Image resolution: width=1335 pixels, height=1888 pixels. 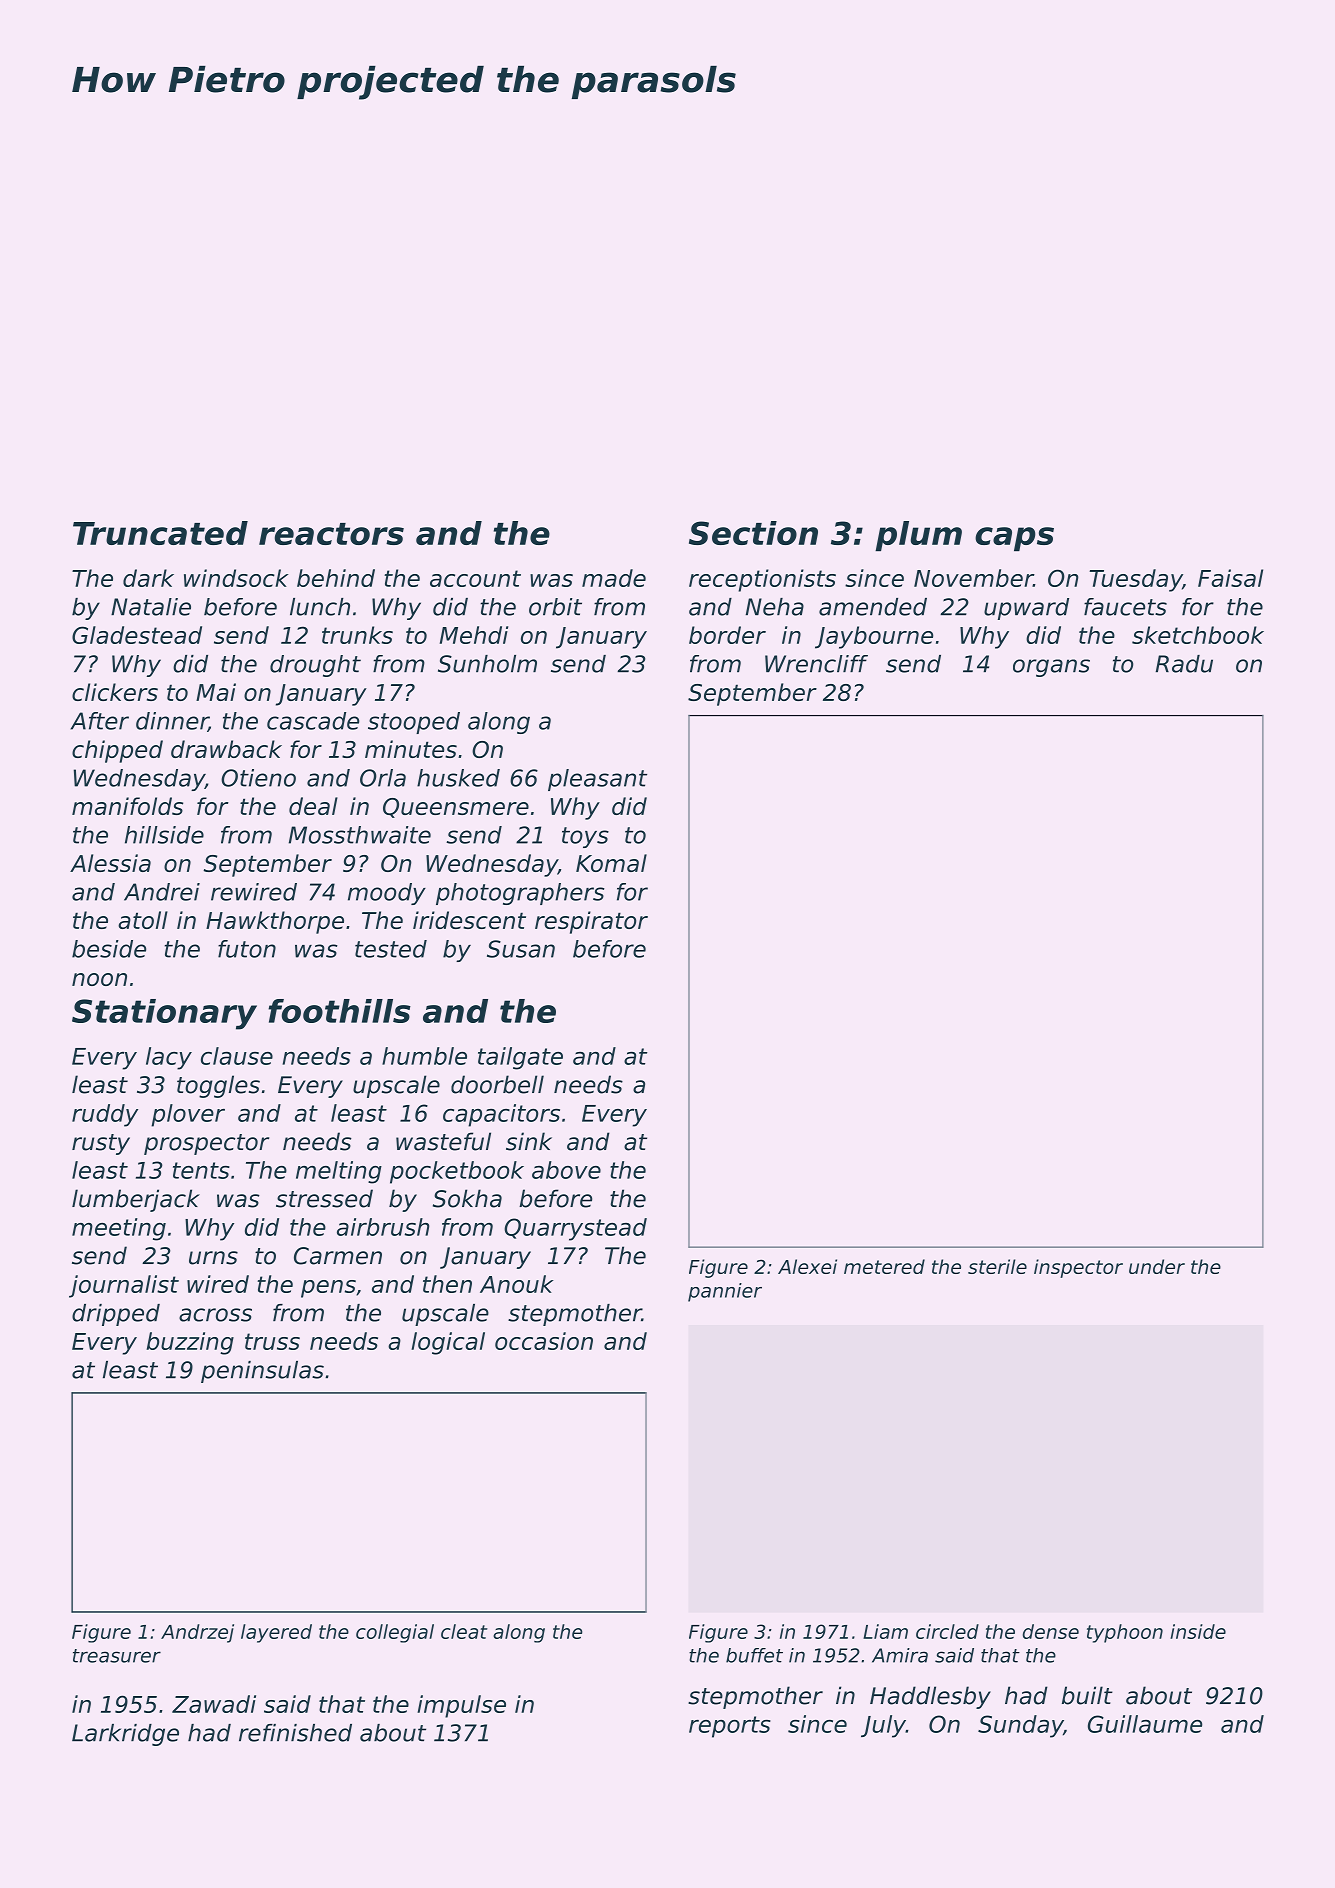 I want to click on Larkridge, so click(x=125, y=1735).
